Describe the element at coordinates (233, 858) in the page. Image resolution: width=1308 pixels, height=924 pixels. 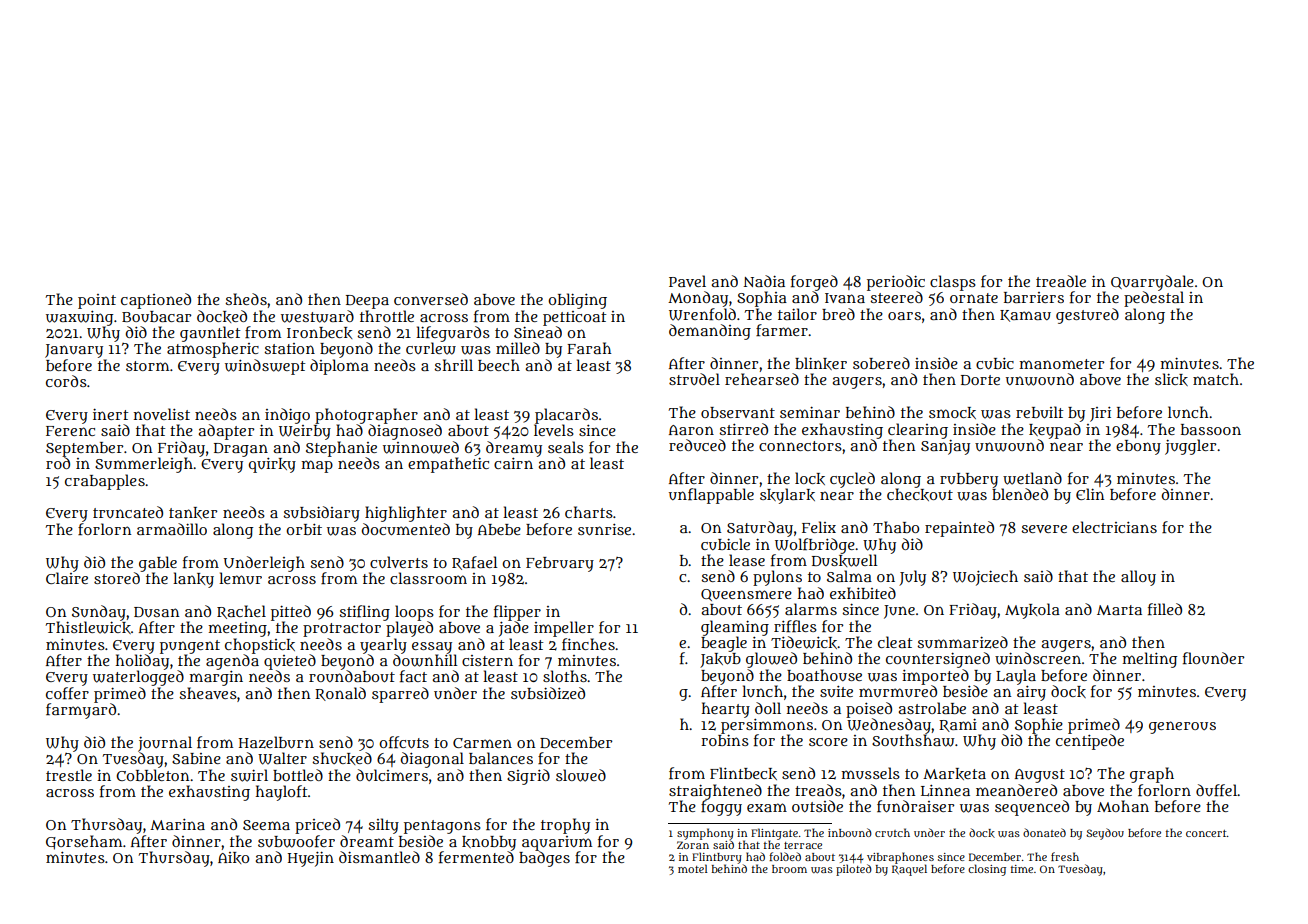
I see `Aiko` at that location.
